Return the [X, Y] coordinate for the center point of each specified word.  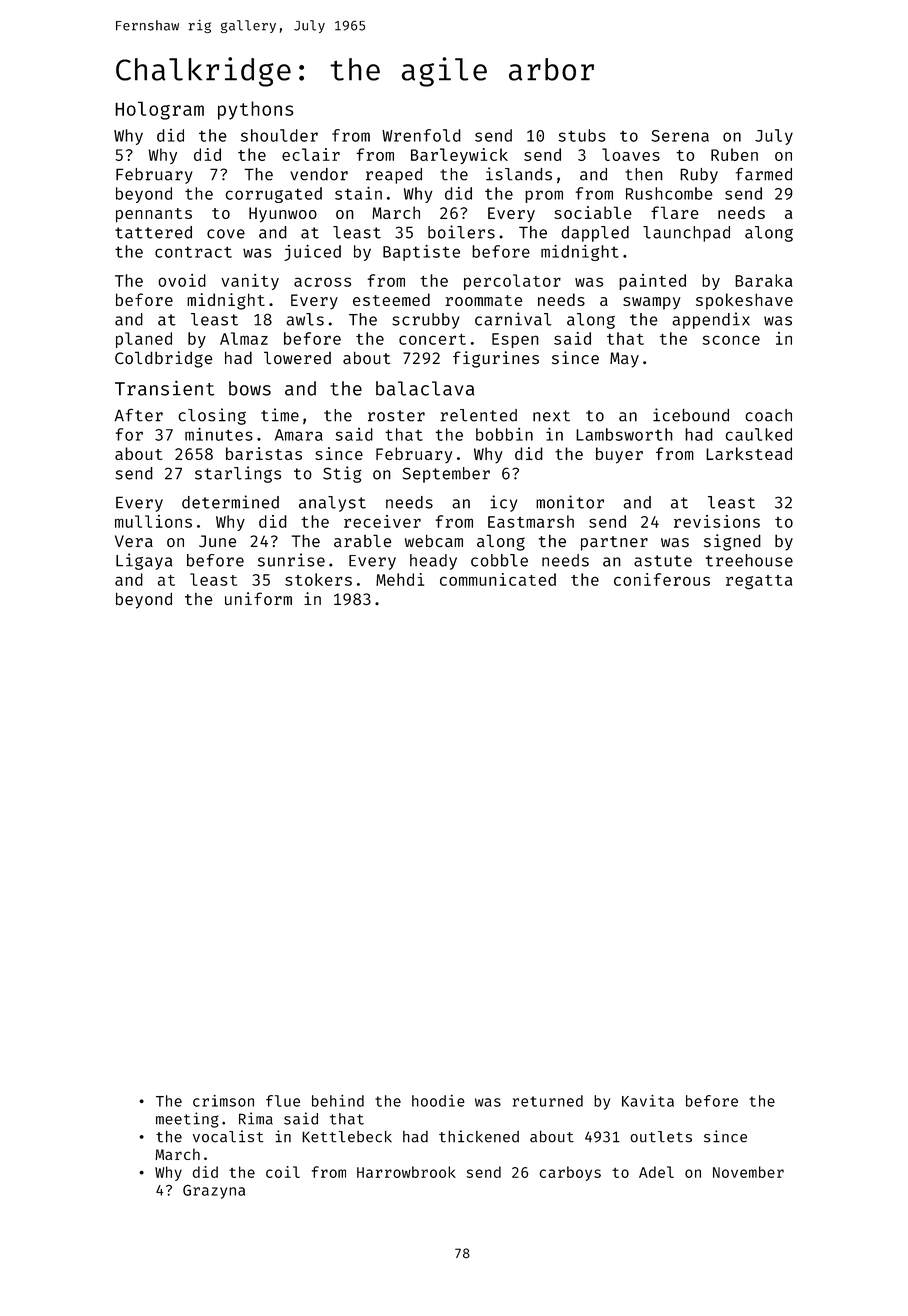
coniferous [662, 579]
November [748, 1172]
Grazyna [214, 1192]
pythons [255, 110]
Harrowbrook [406, 1172]
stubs [582, 135]
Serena [680, 136]
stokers [318, 579]
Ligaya [144, 561]
